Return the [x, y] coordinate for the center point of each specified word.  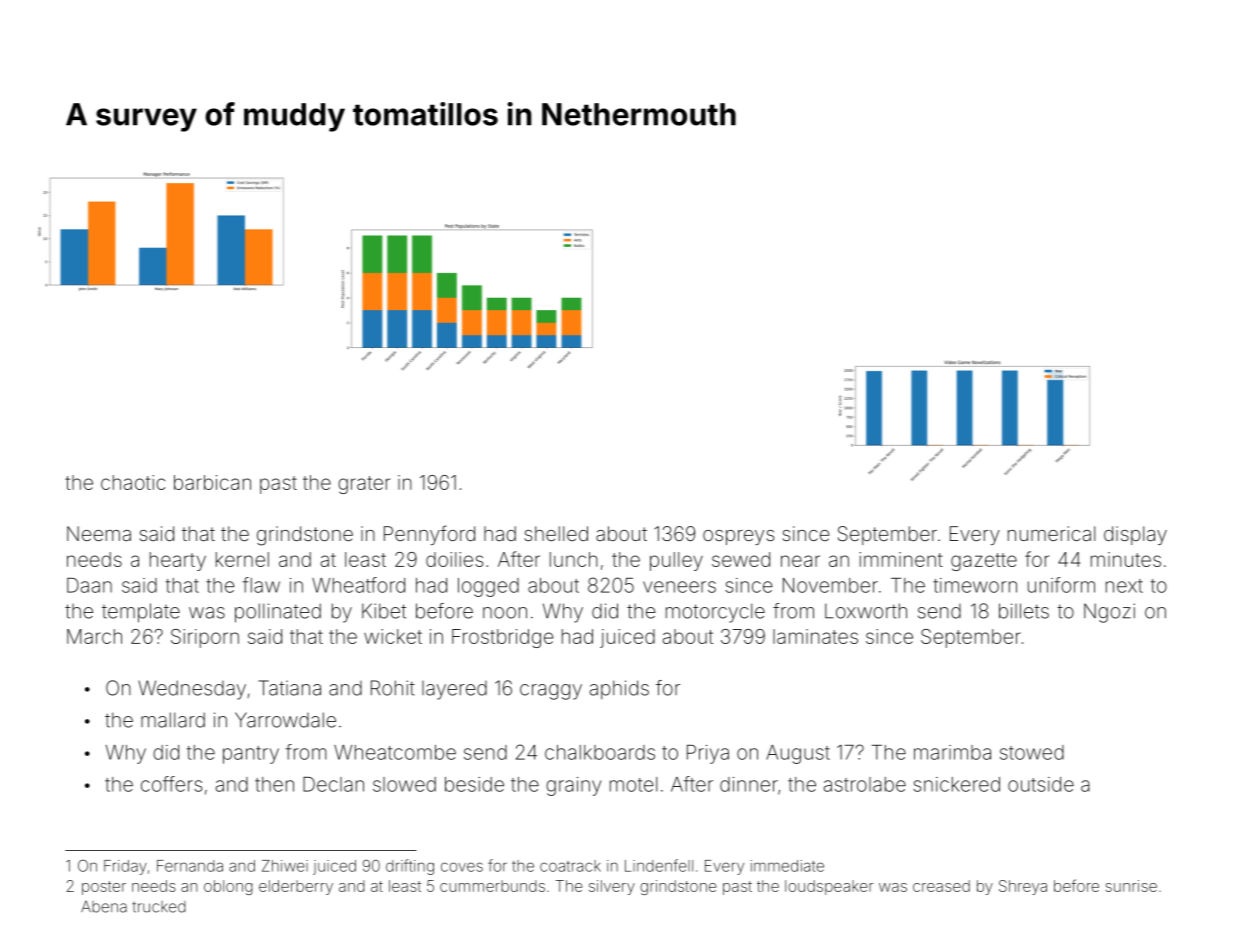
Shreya [1023, 887]
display [1135, 535]
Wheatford [358, 585]
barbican [212, 482]
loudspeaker [829, 887]
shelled [556, 533]
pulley [676, 561]
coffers [171, 784]
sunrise [1131, 886]
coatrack [570, 866]
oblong [228, 887]
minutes [1126, 559]
